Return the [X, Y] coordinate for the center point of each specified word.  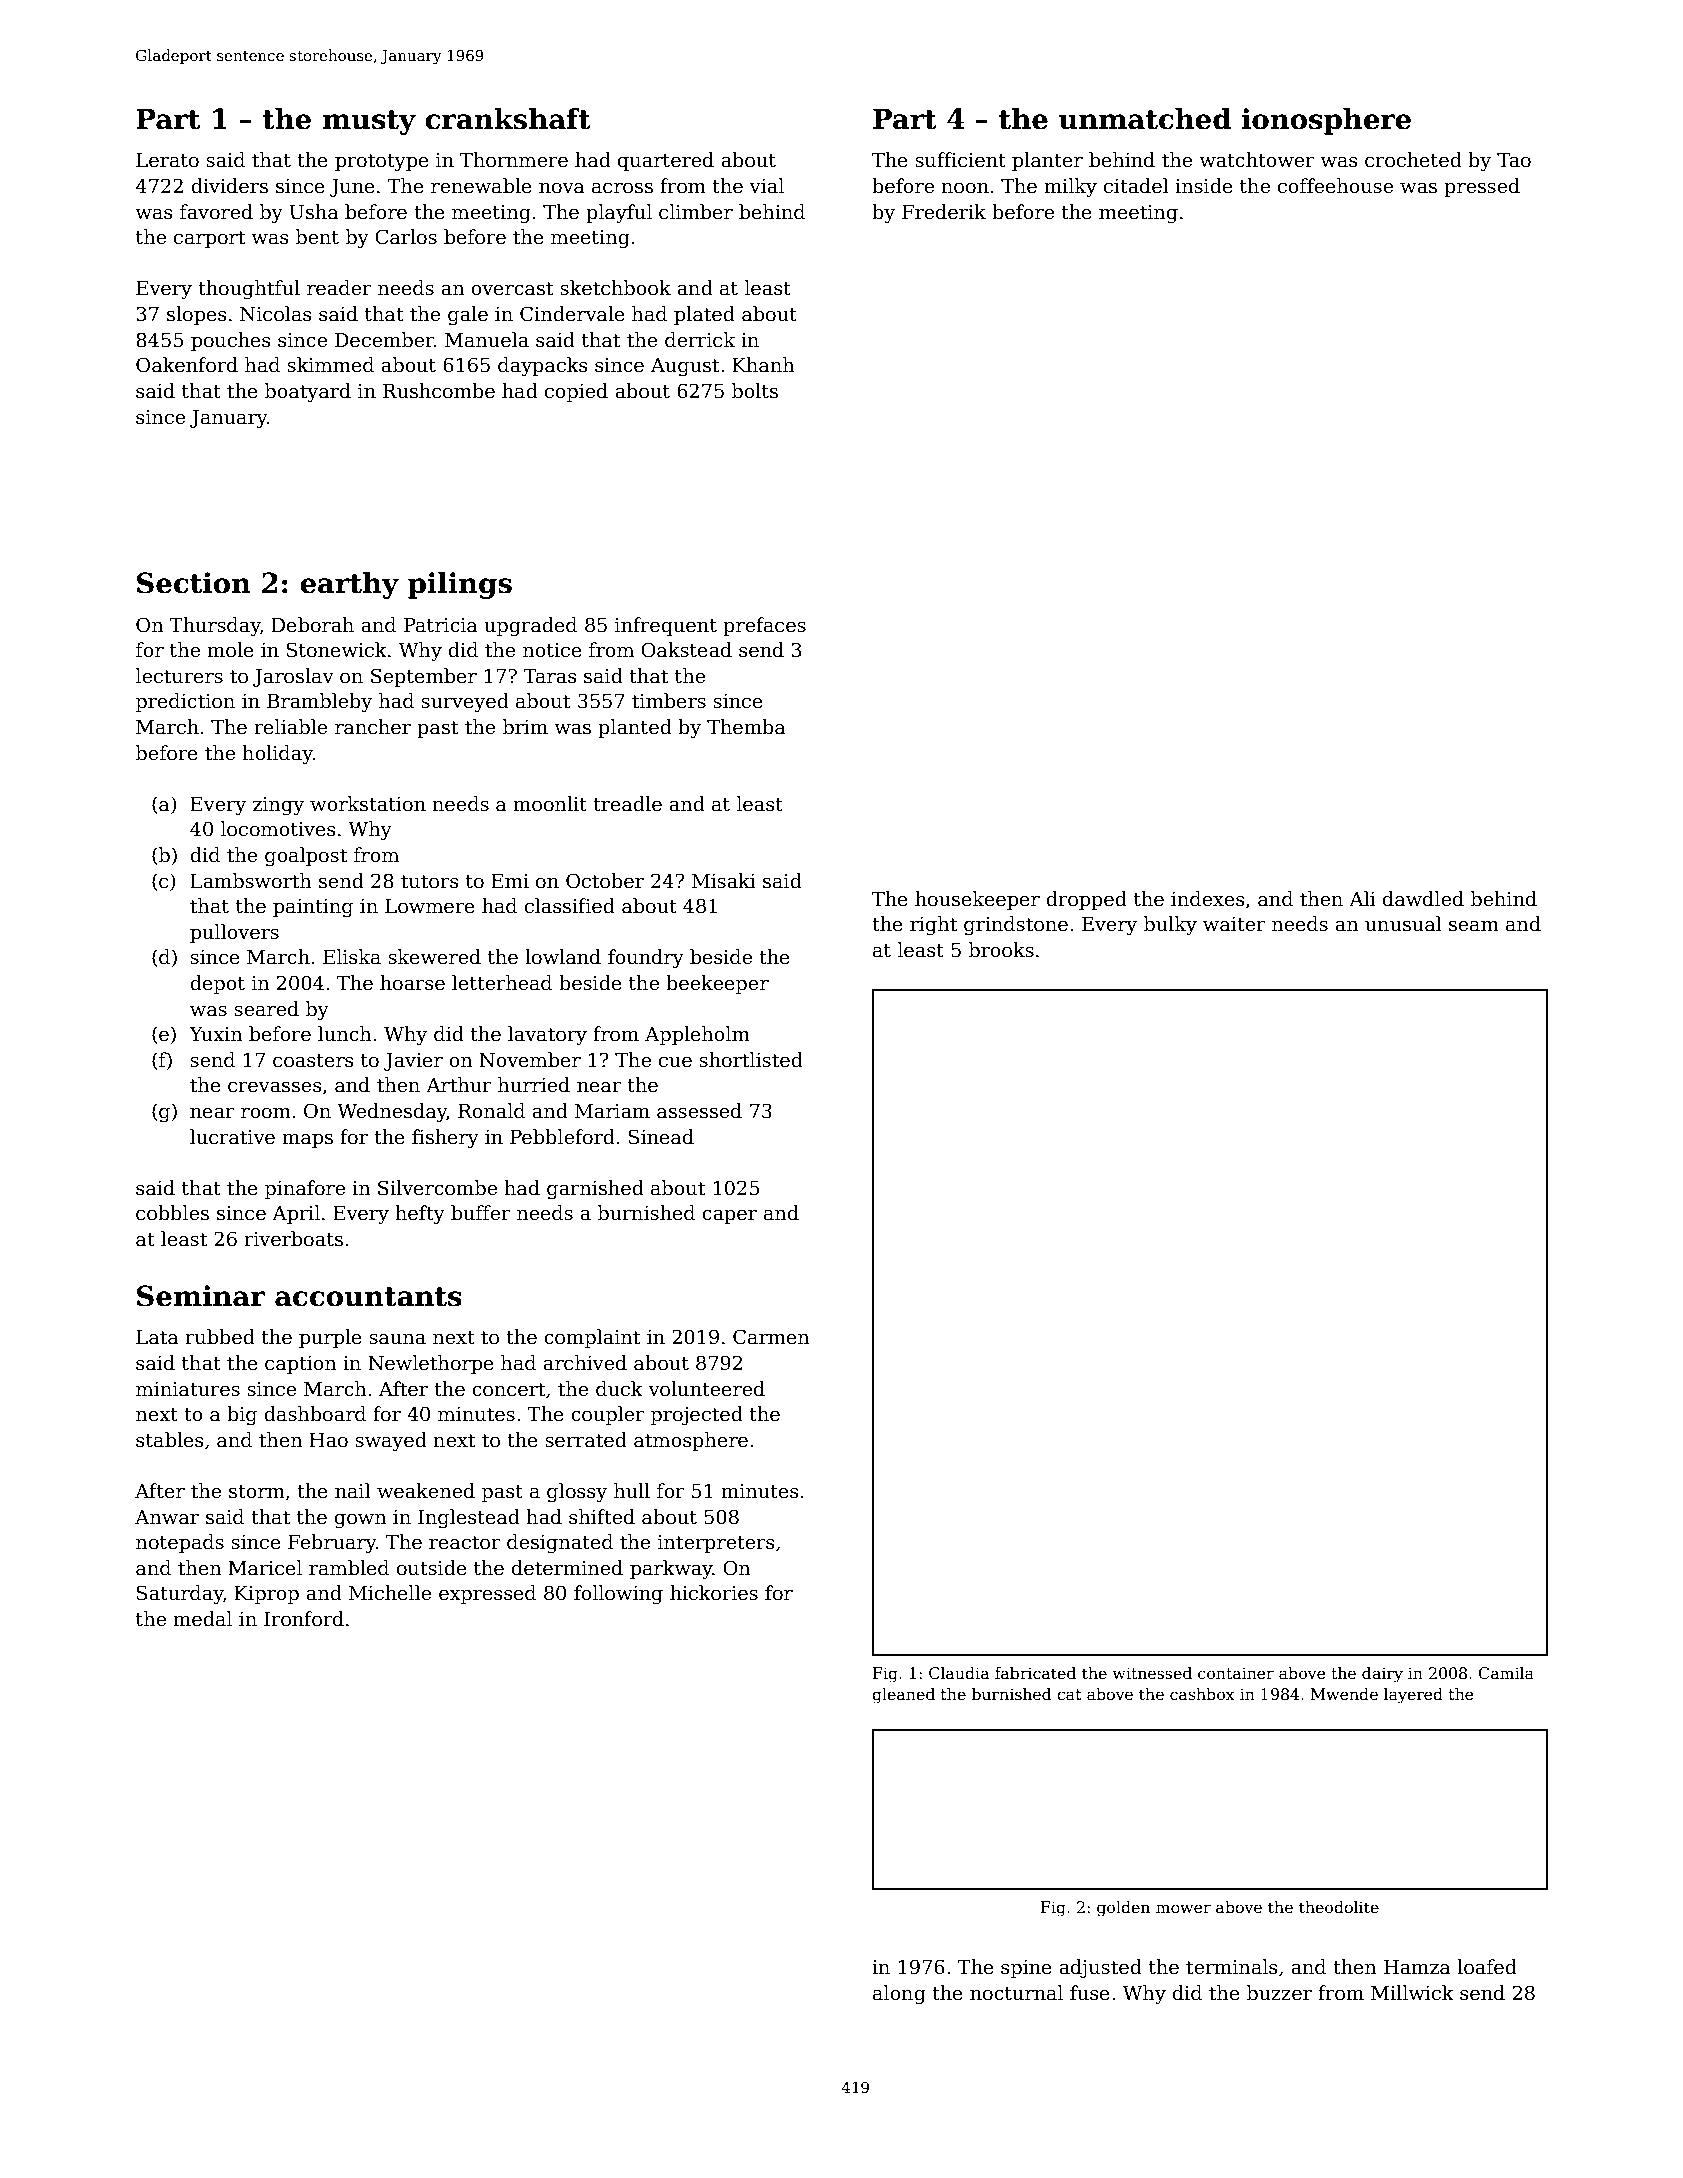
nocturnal [1016, 1993]
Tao [1514, 160]
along [899, 1994]
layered [1413, 1696]
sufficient [960, 160]
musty [369, 122]
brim [525, 727]
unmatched [1145, 119]
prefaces [764, 626]
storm [257, 1492]
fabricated [1035, 1673]
